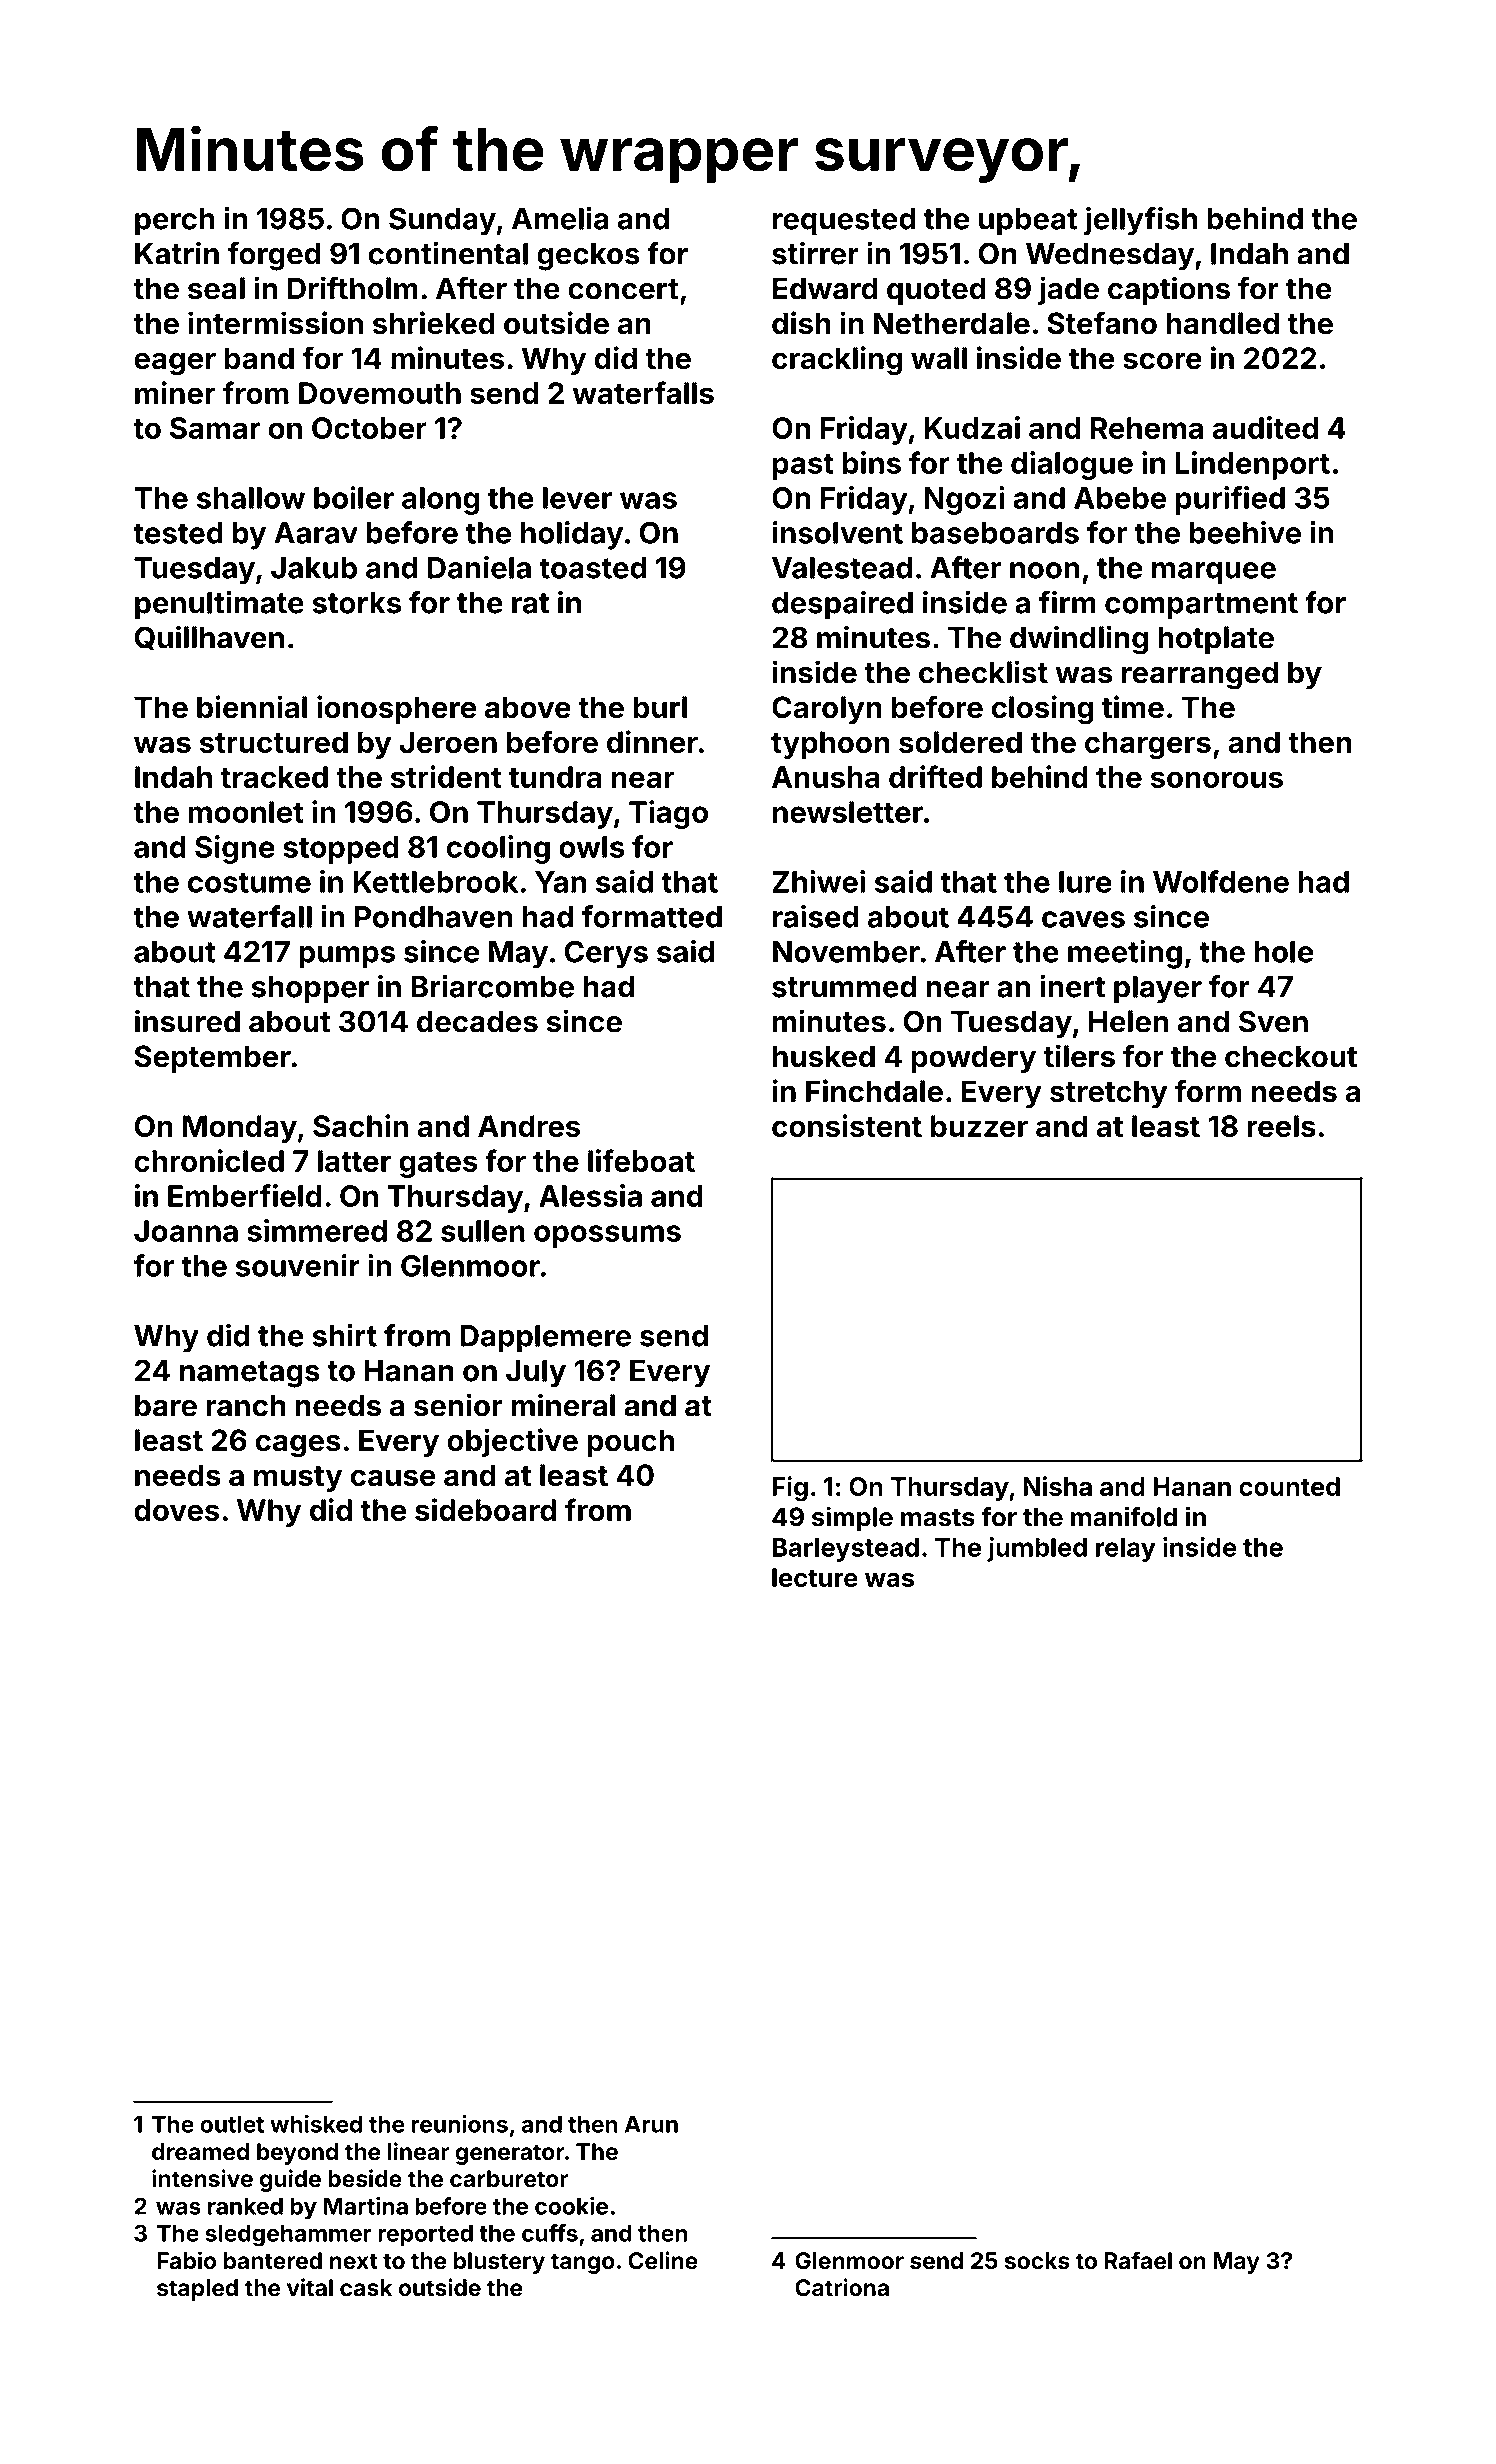  What do you see at coordinates (1068, 290) in the document?
I see `jade` at bounding box center [1068, 290].
